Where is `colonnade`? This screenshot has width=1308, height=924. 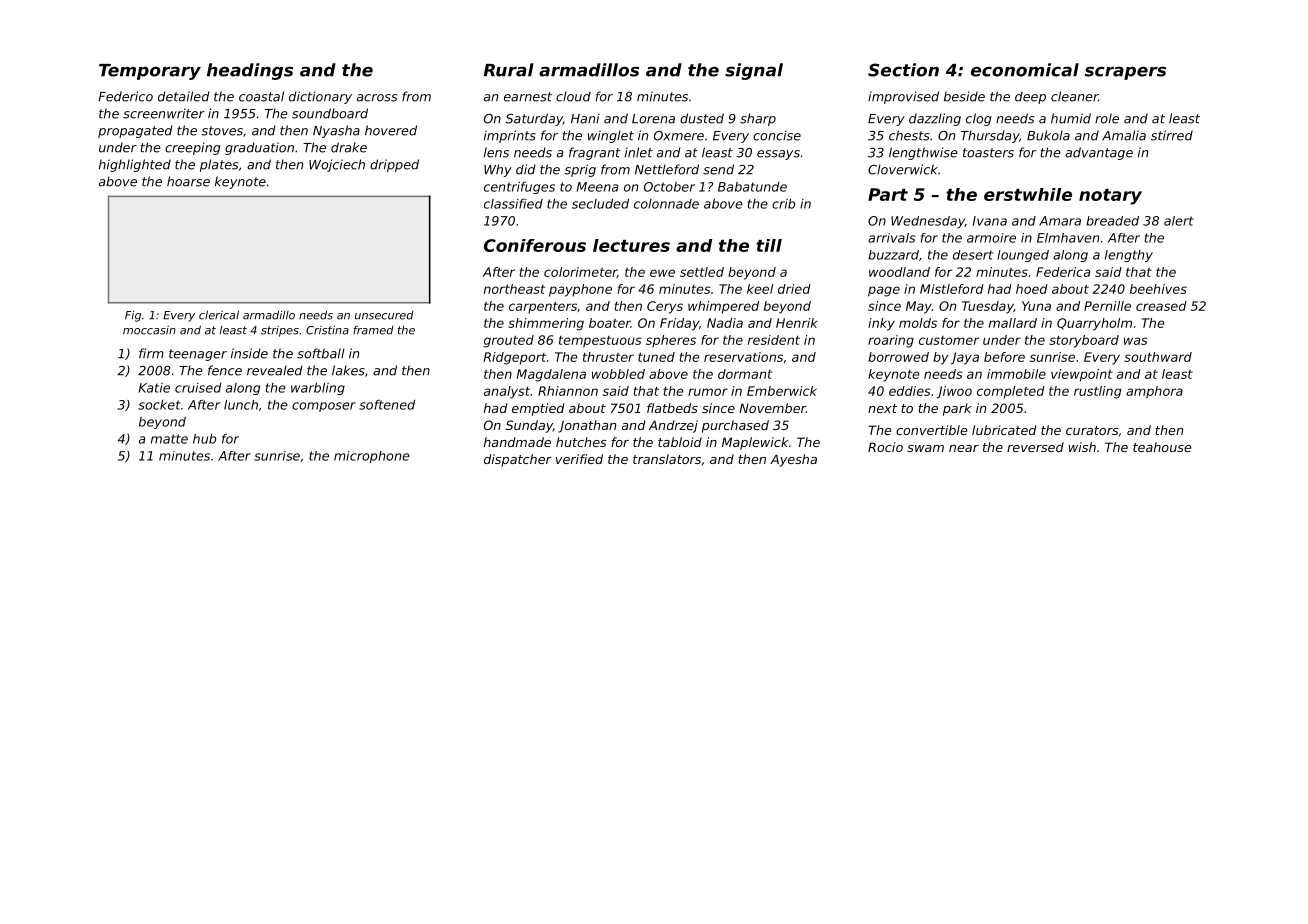
colonnade is located at coordinates (666, 204).
